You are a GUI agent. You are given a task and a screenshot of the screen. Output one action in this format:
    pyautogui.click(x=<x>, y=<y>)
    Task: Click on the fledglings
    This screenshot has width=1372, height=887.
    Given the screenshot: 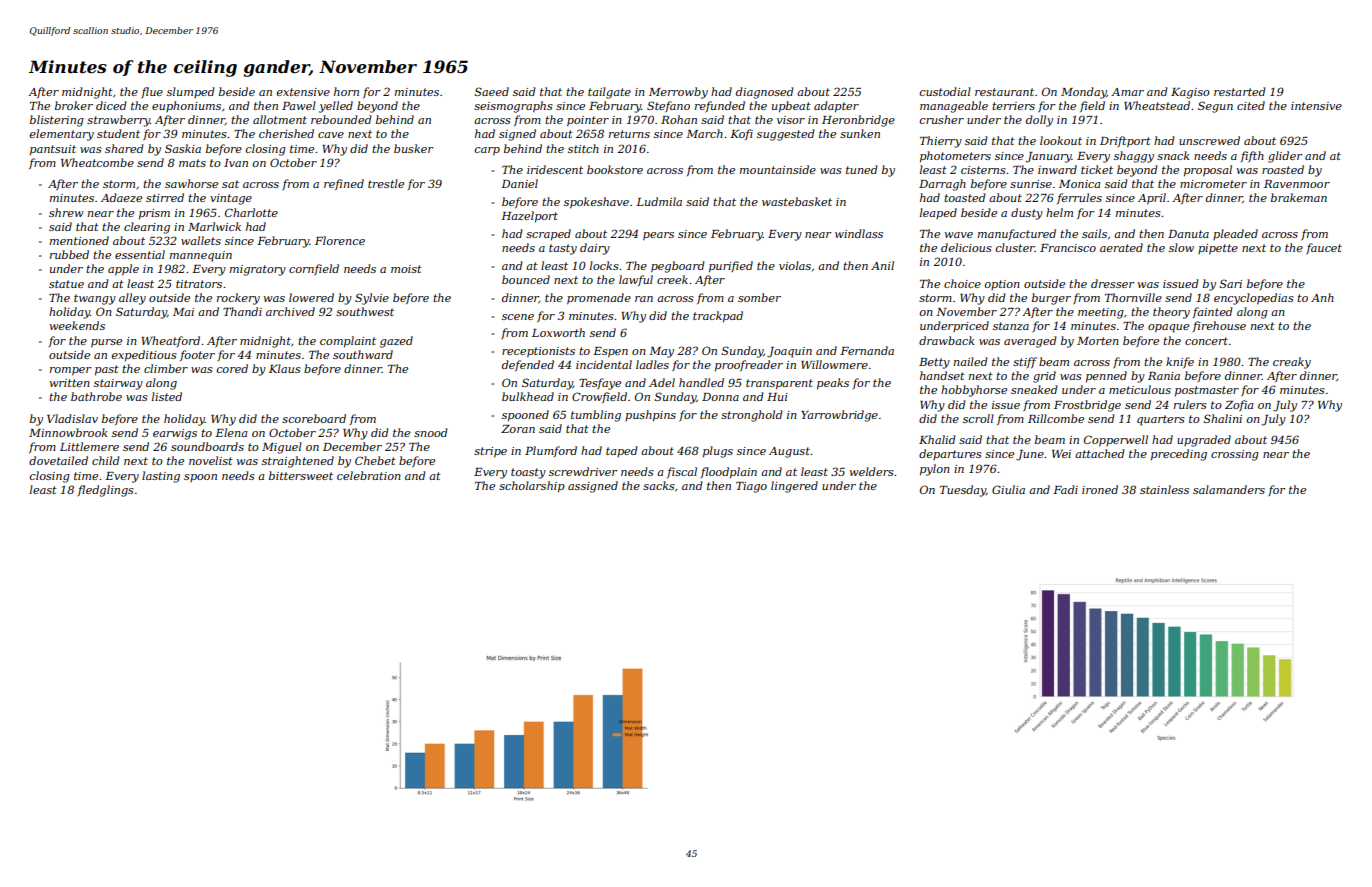 What is the action you would take?
    pyautogui.click(x=105, y=491)
